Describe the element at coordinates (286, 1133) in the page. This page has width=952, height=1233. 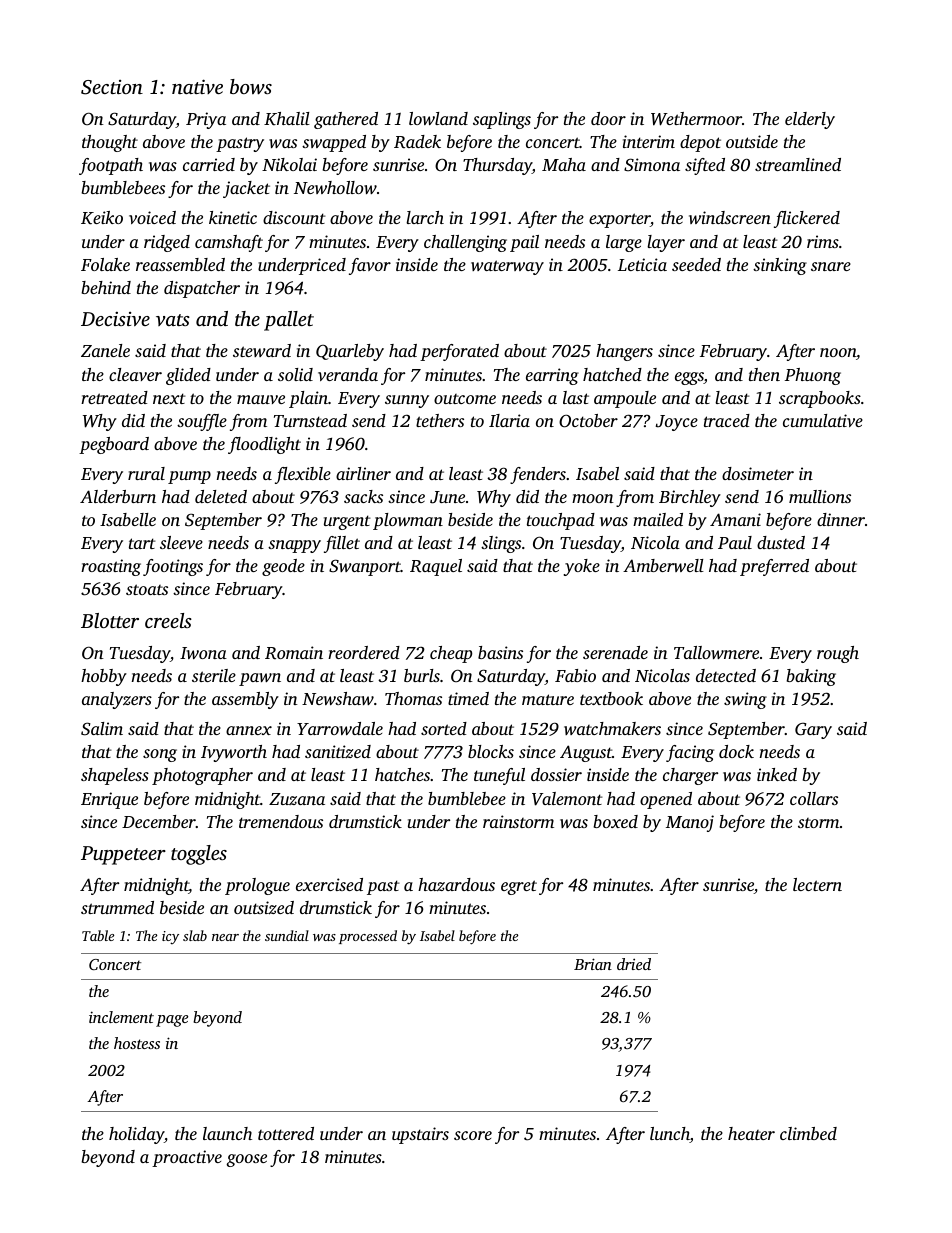
I see `tottered` at that location.
